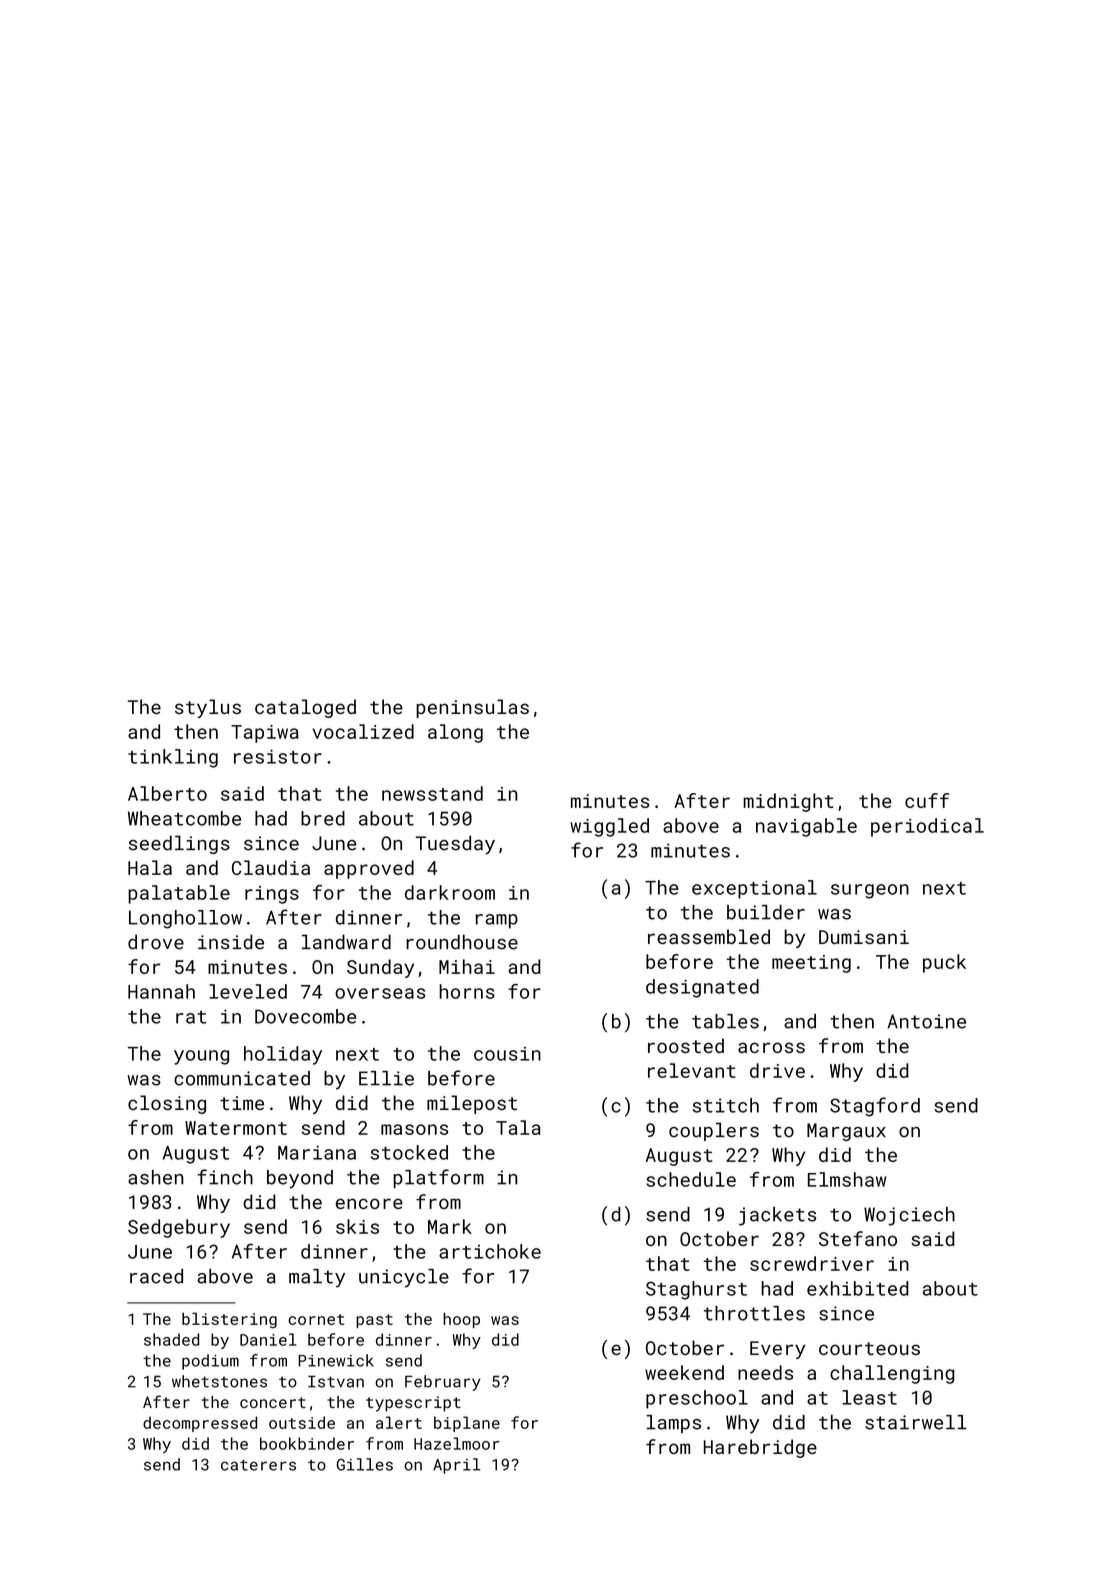 The image size is (1115, 1576). Describe the element at coordinates (609, 827) in the image. I see `wiggled` at that location.
